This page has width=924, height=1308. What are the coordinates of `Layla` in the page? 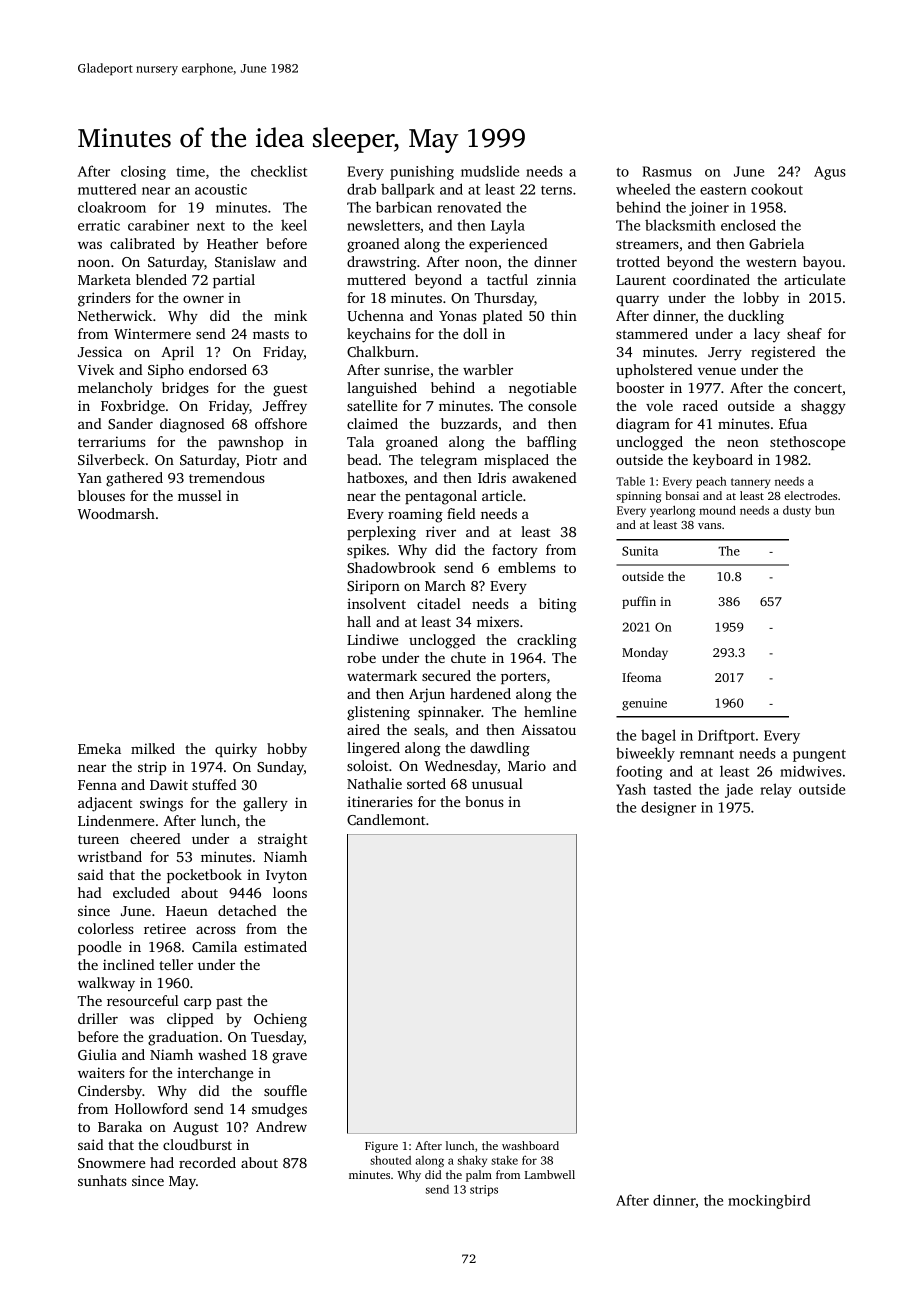 It's located at (508, 226).
